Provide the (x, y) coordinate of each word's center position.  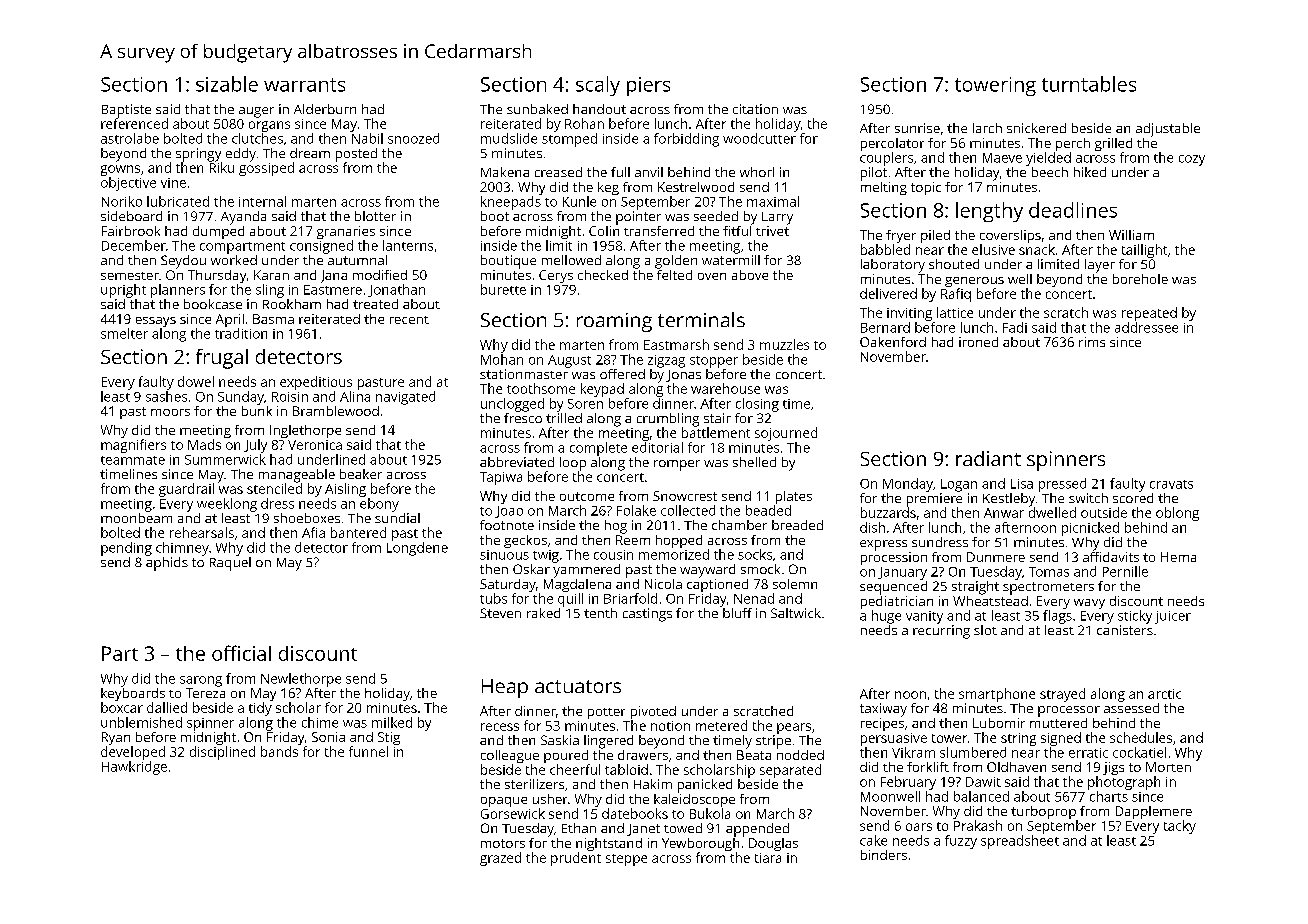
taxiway (883, 710)
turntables (1089, 84)
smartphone (997, 695)
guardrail (186, 490)
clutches (257, 138)
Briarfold (630, 598)
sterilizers (534, 784)
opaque (504, 802)
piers (648, 86)
